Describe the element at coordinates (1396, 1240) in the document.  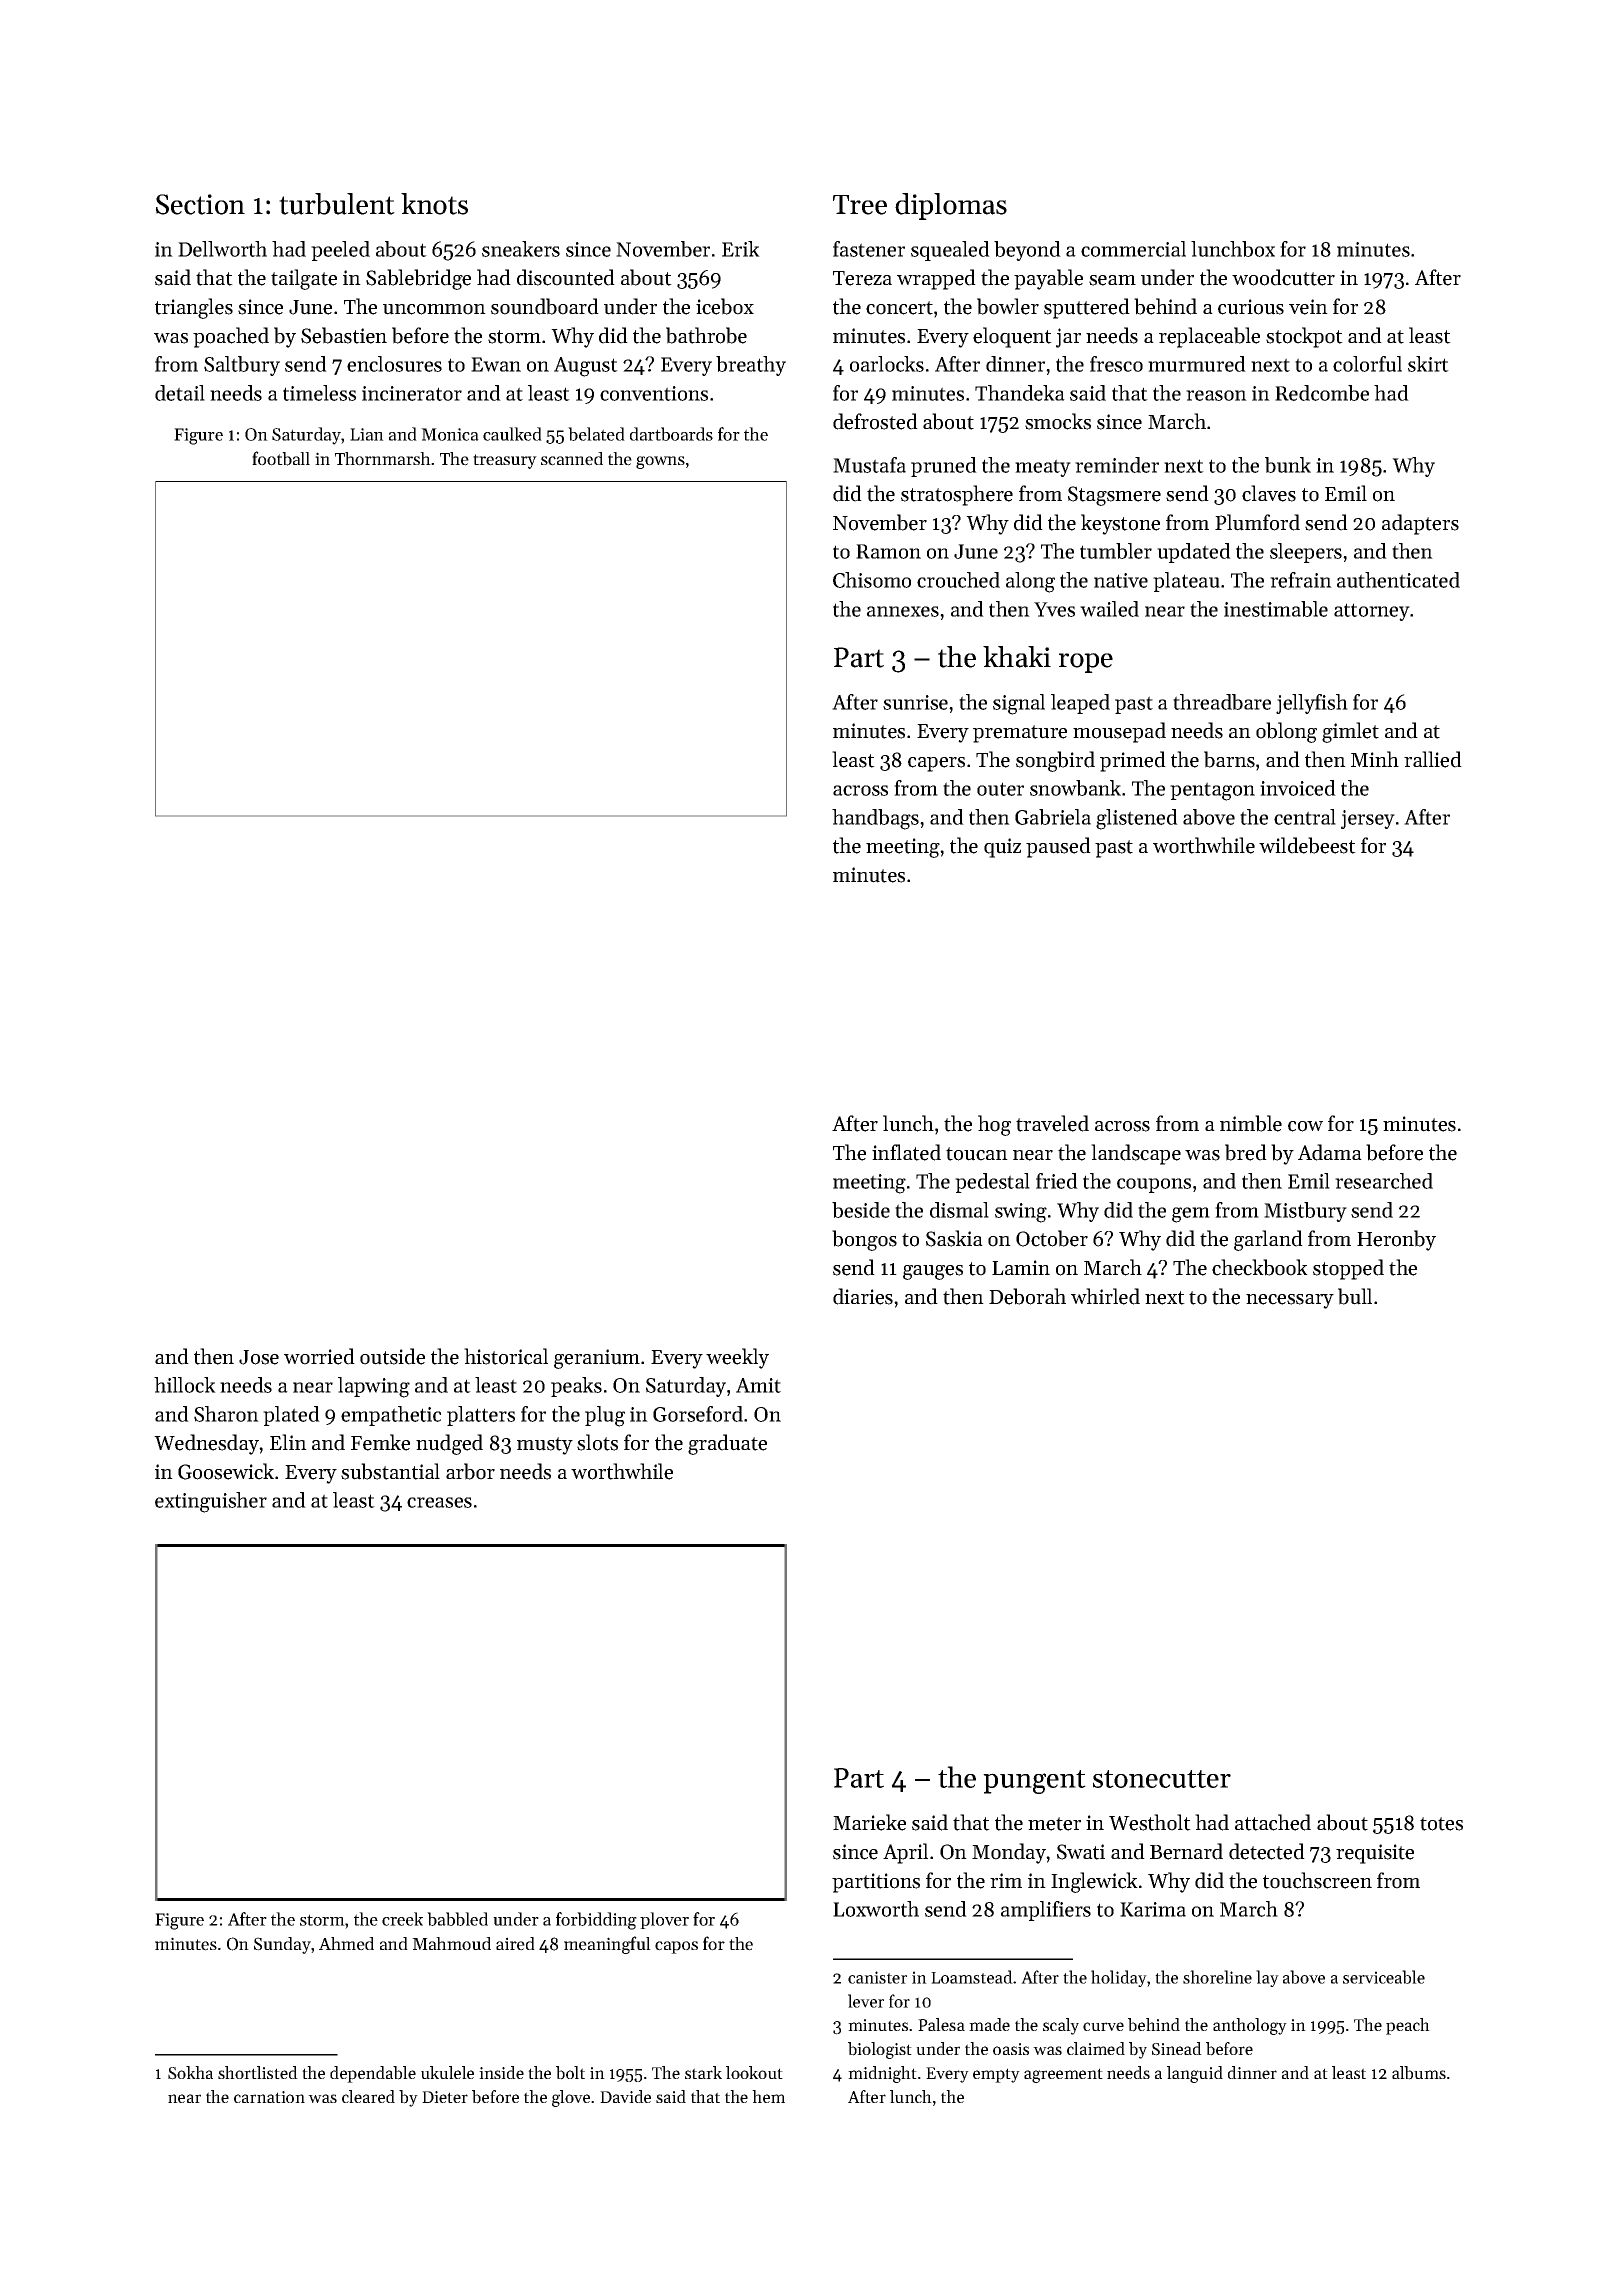
I see `Heronby` at that location.
